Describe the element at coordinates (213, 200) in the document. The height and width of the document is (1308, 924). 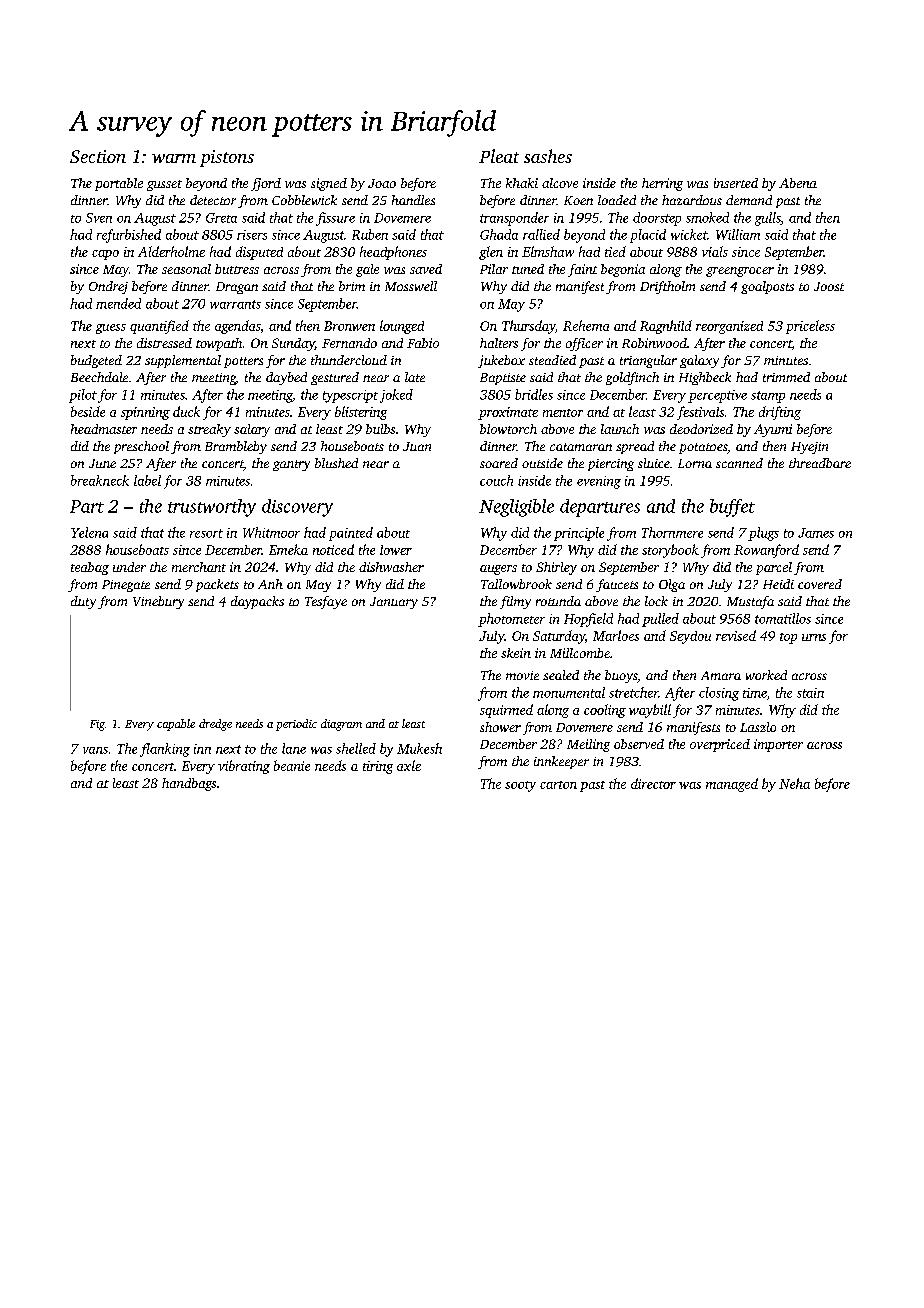
I see `detector` at that location.
